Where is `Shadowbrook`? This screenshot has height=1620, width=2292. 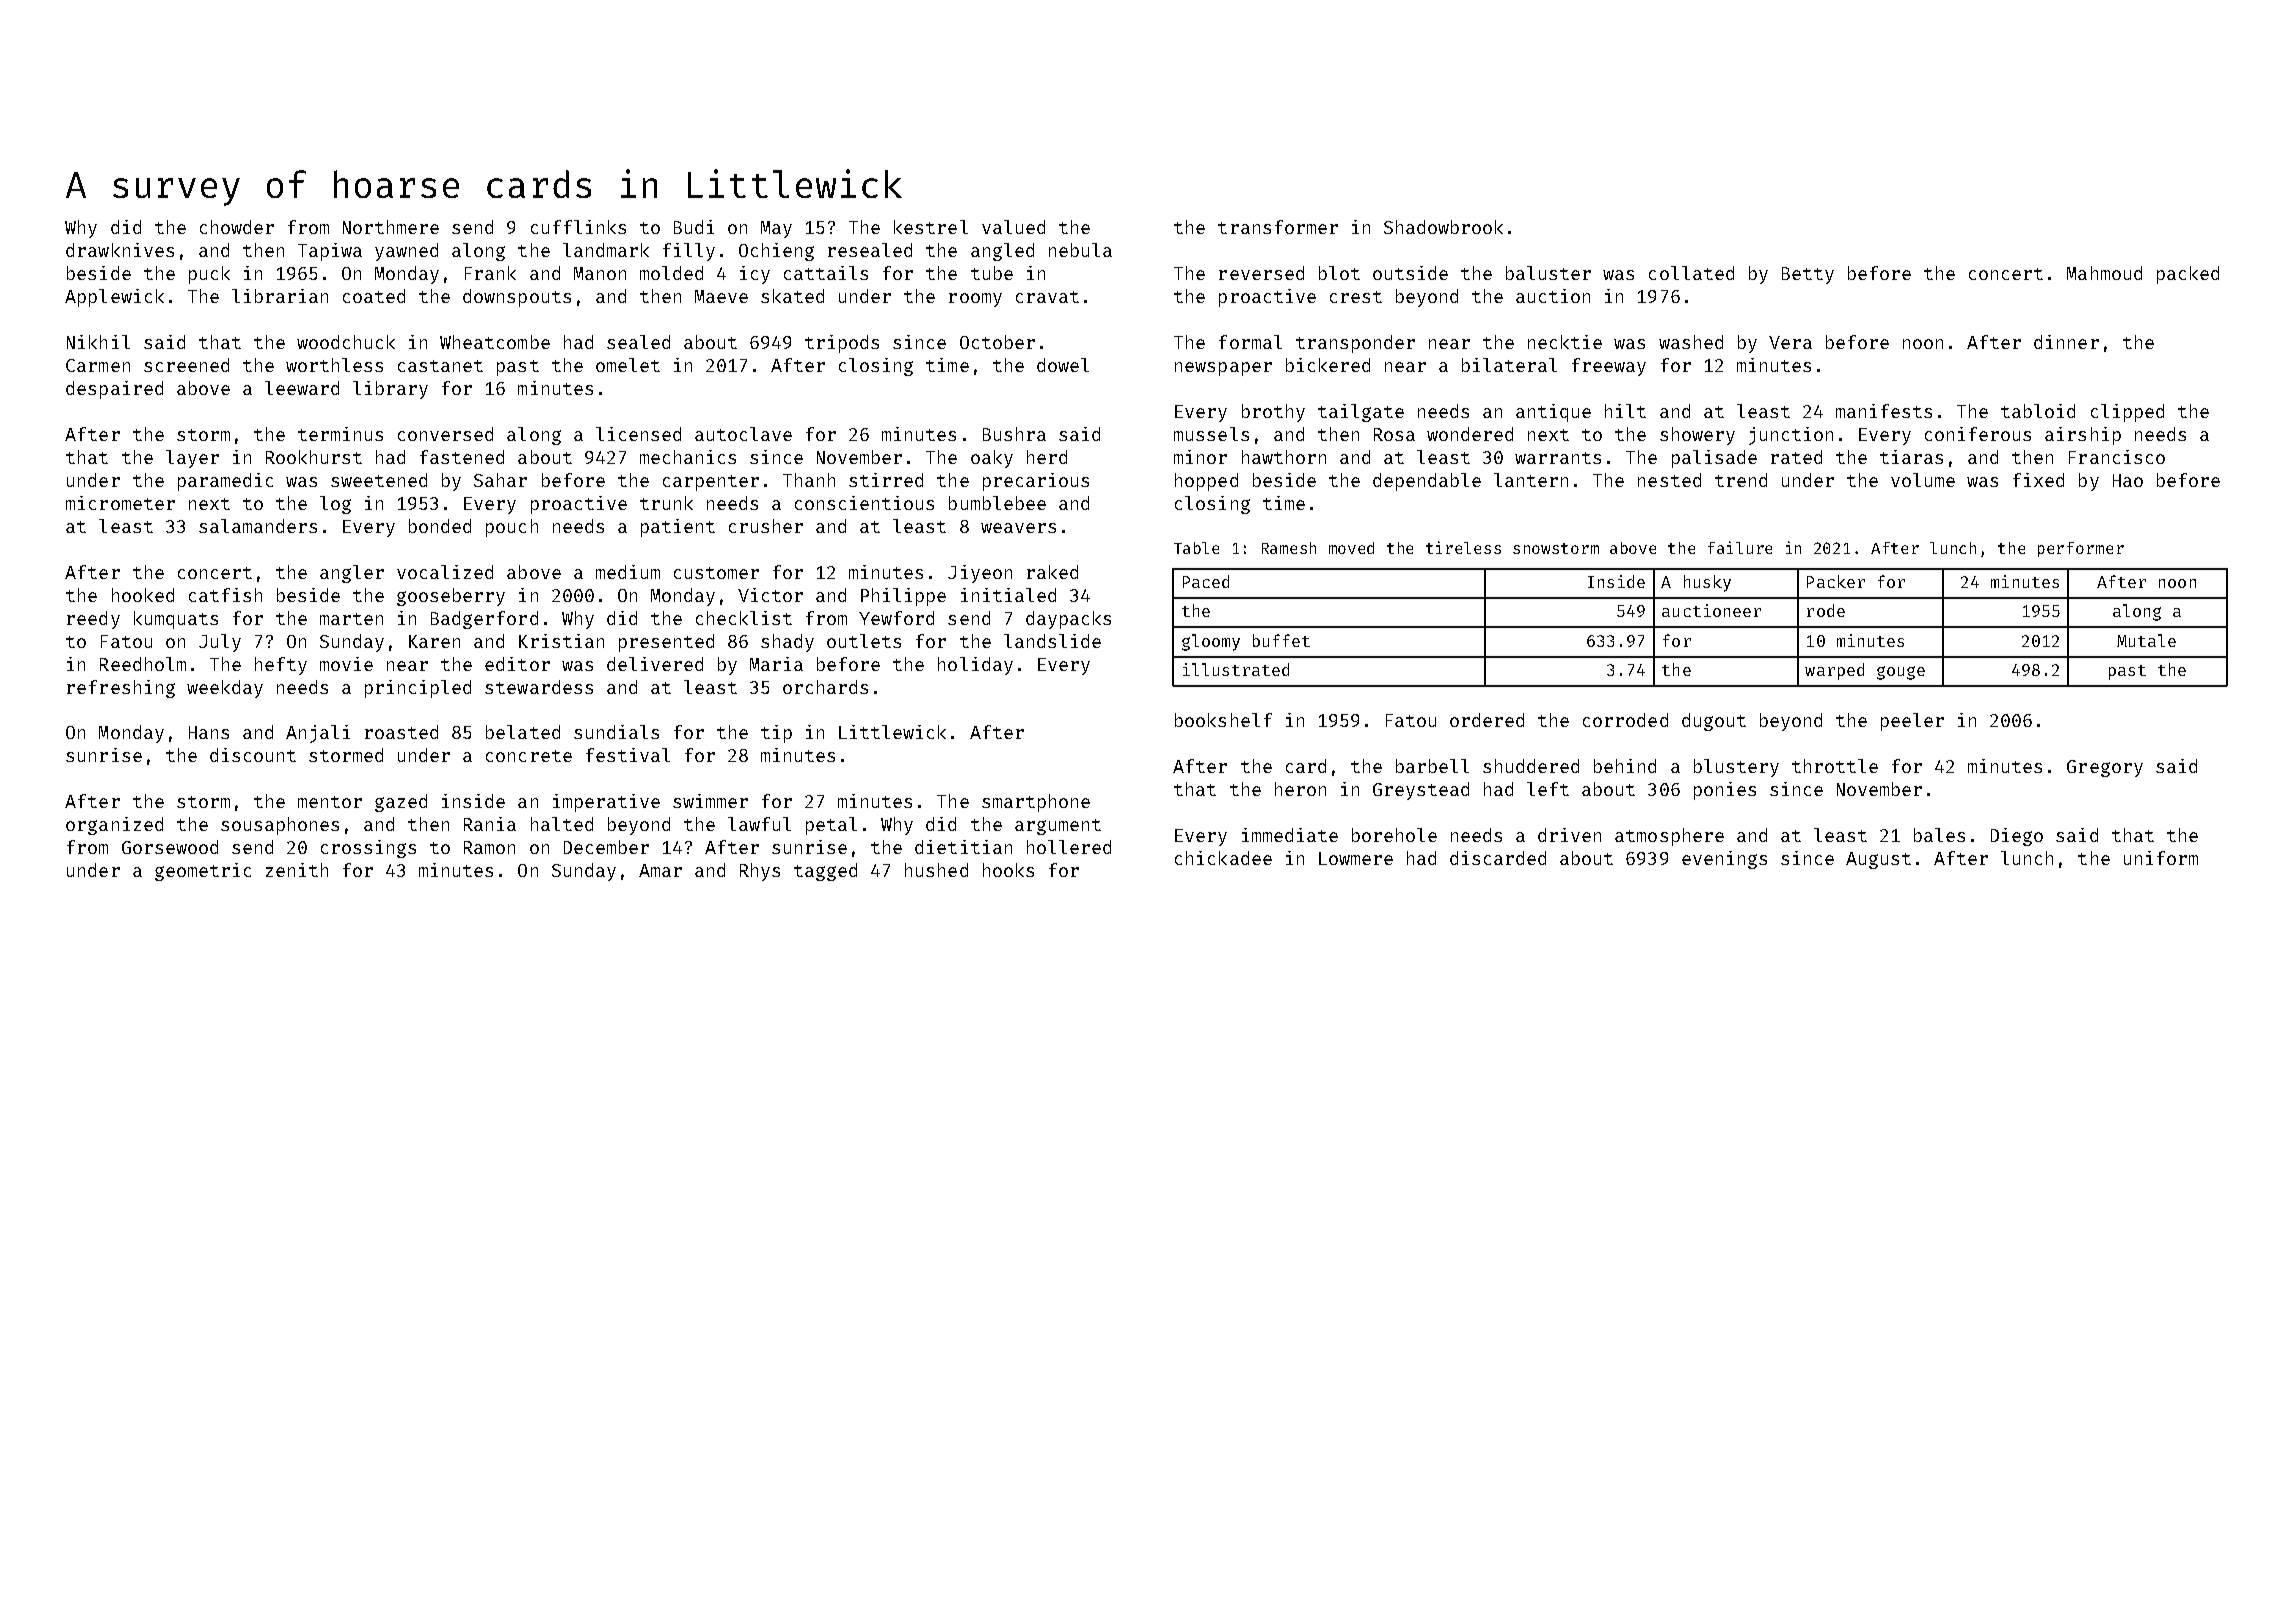 Shadowbrook is located at coordinates (1443, 227).
